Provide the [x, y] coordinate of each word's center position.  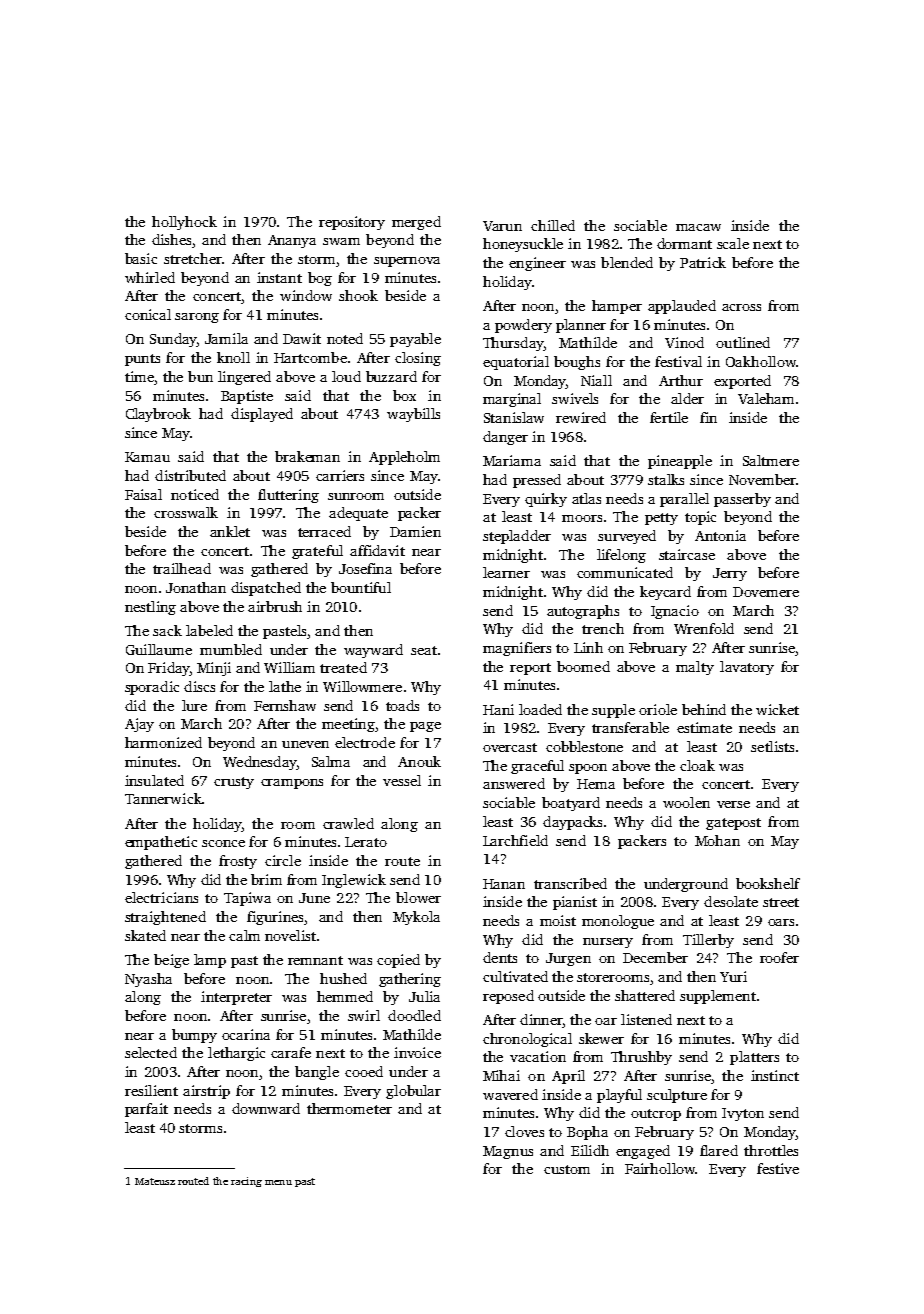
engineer [537, 264]
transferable [630, 727]
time [139, 376]
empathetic [161, 843]
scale [733, 243]
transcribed [570, 883]
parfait [146, 1110]
